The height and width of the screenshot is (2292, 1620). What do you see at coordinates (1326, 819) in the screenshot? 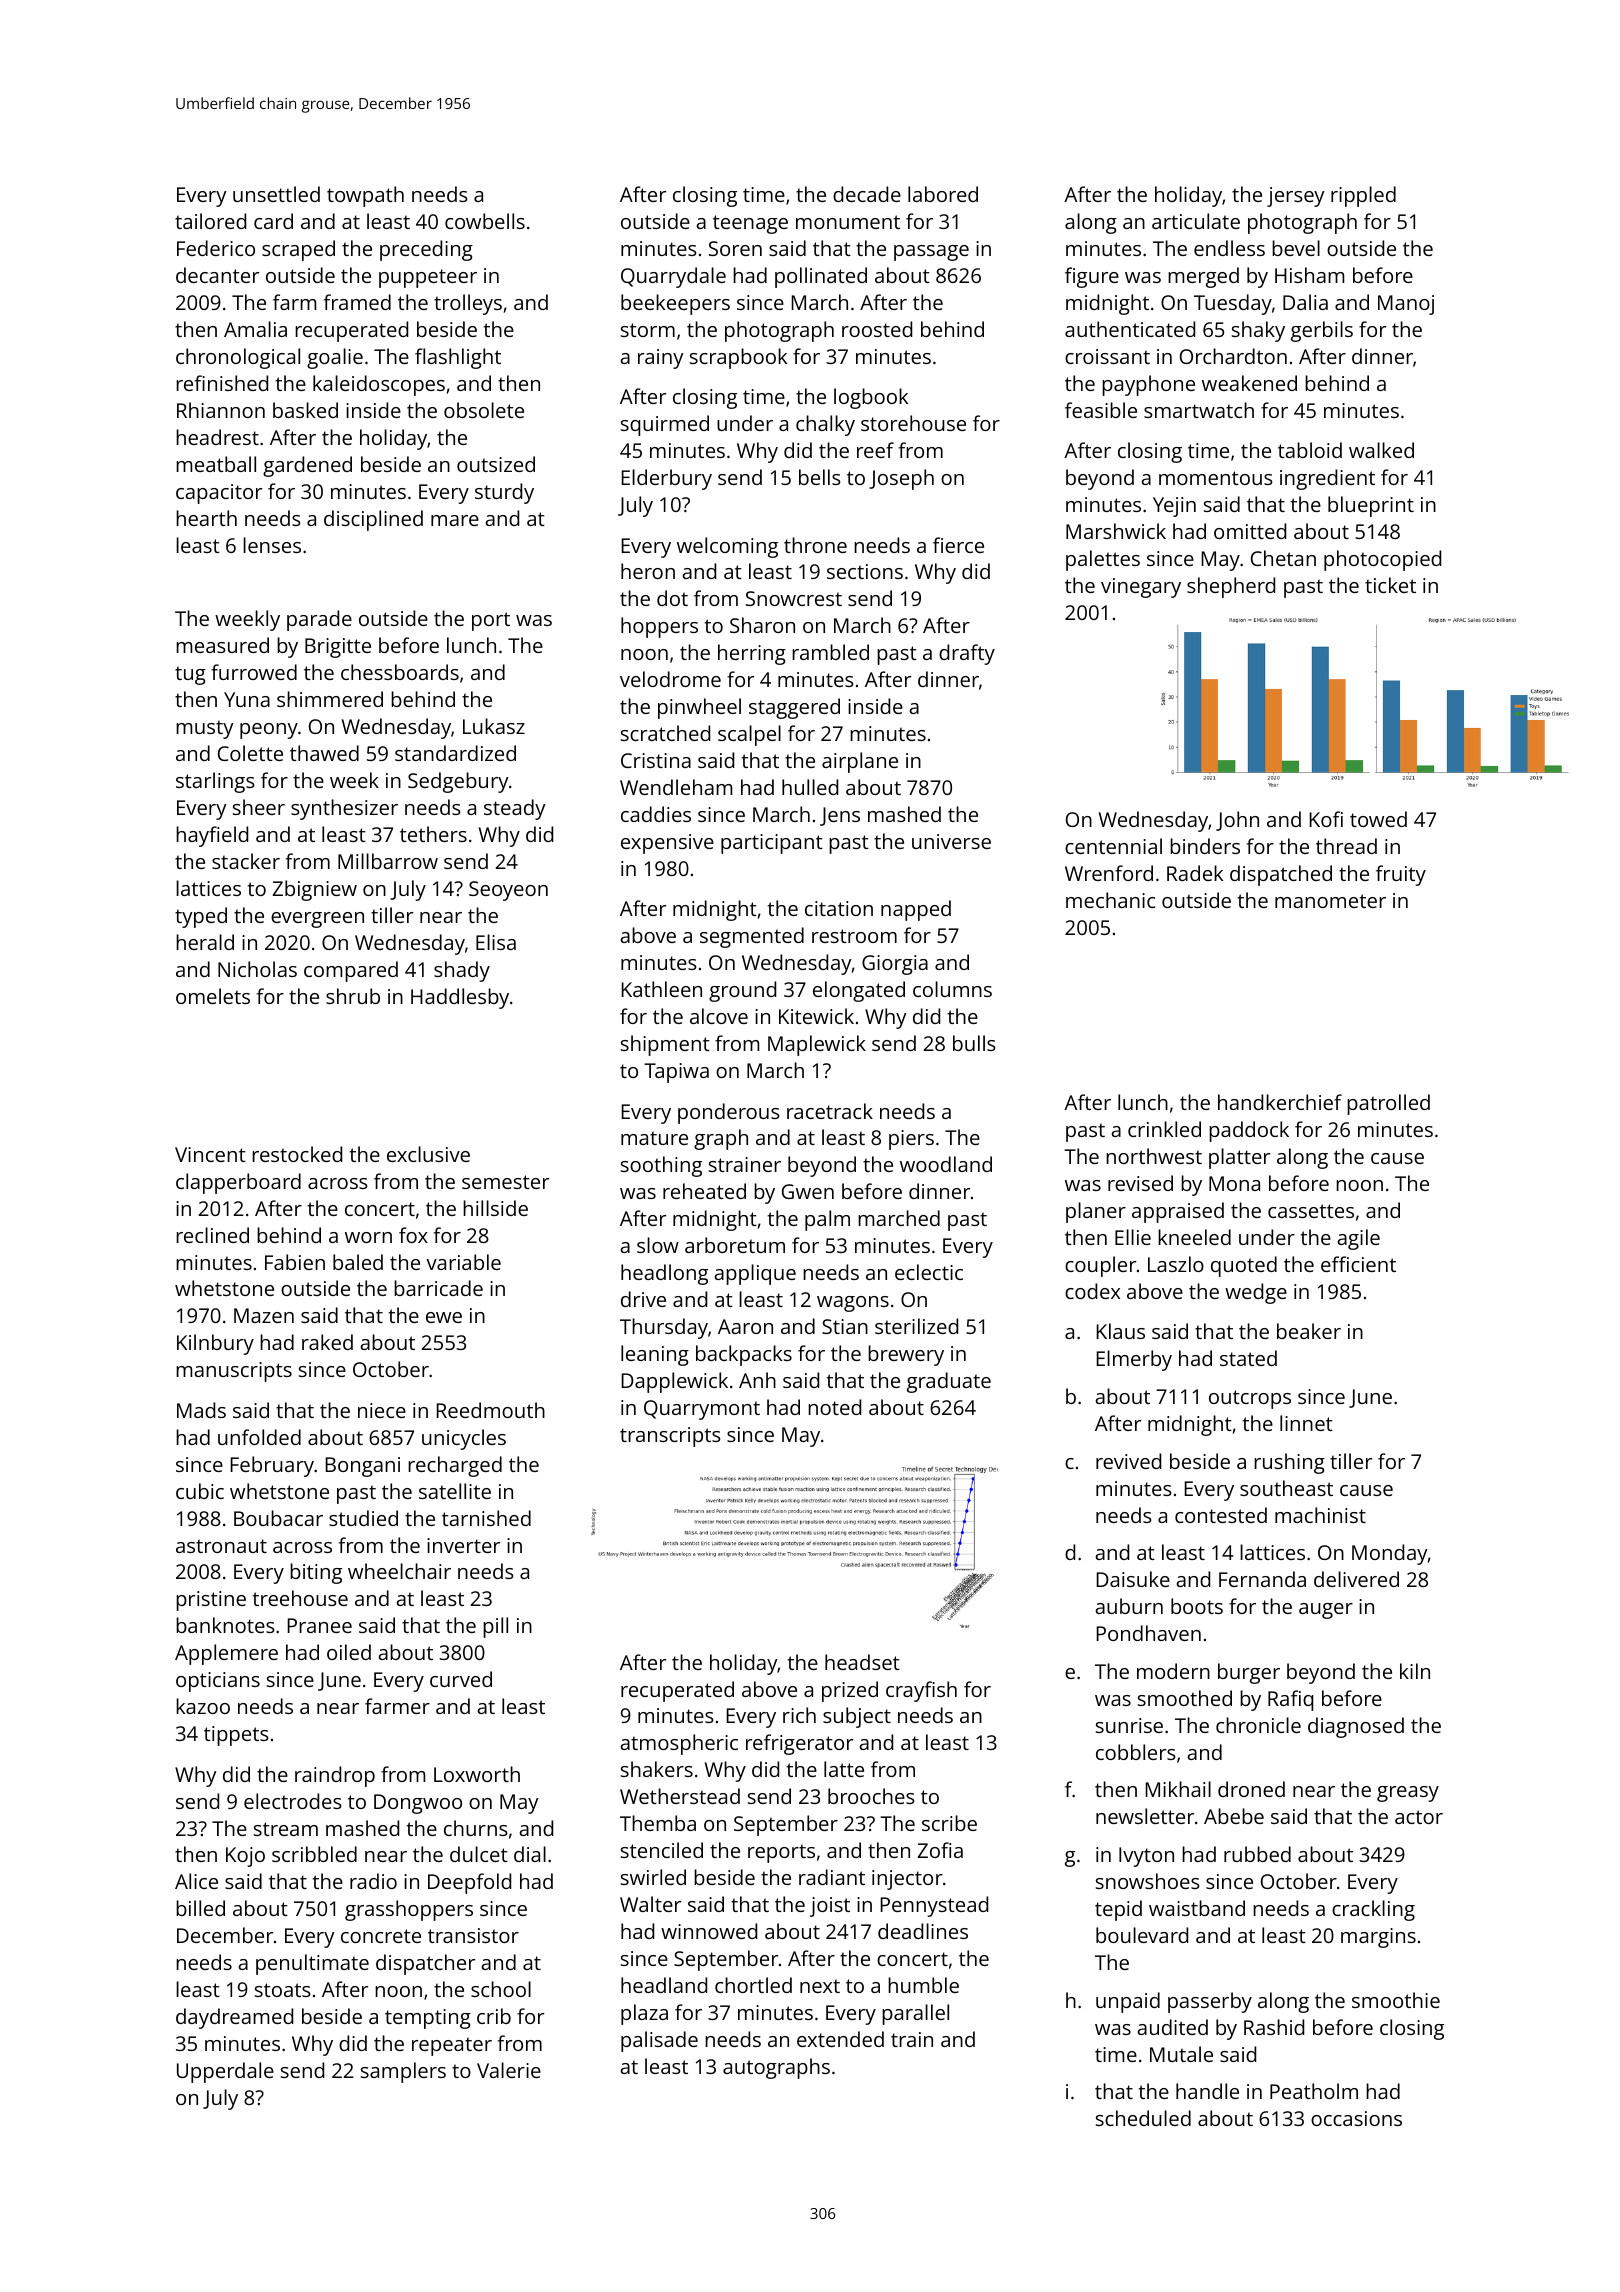
I see `Kofi` at bounding box center [1326, 819].
